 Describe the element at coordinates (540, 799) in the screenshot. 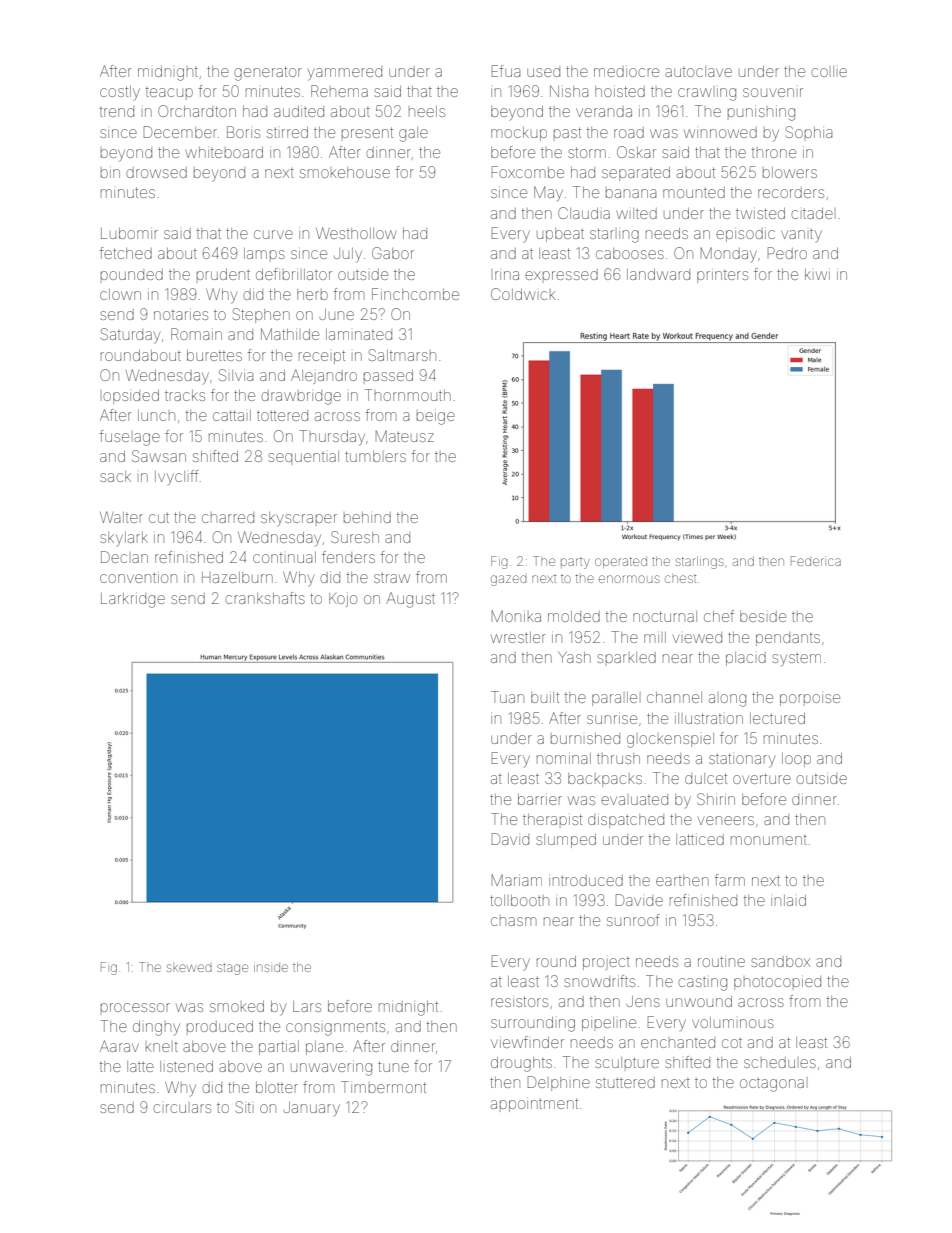

I see `barrier` at that location.
